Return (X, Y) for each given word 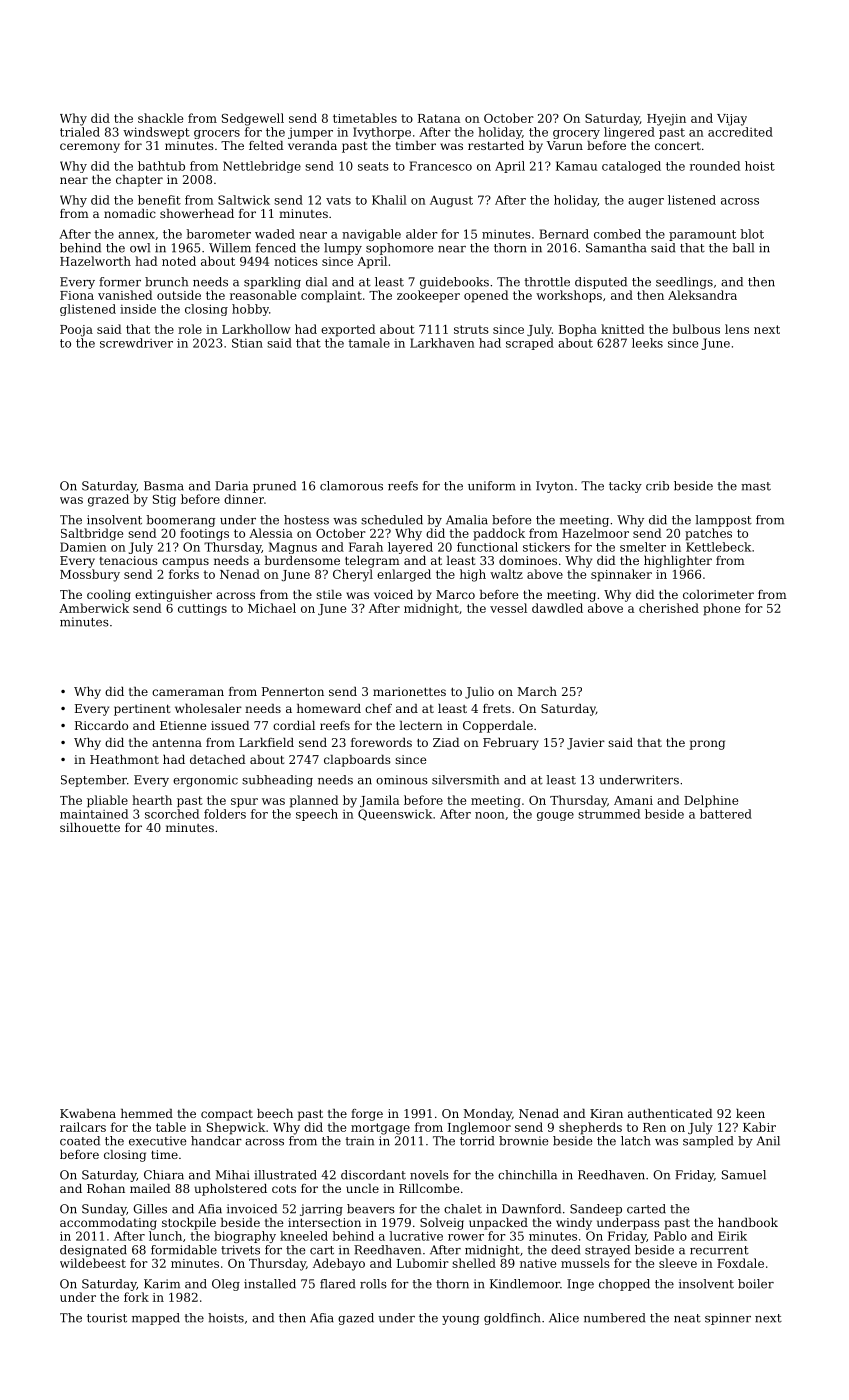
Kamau (576, 166)
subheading (277, 781)
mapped (156, 1319)
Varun (565, 145)
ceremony (90, 148)
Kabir (759, 1127)
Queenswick (395, 815)
